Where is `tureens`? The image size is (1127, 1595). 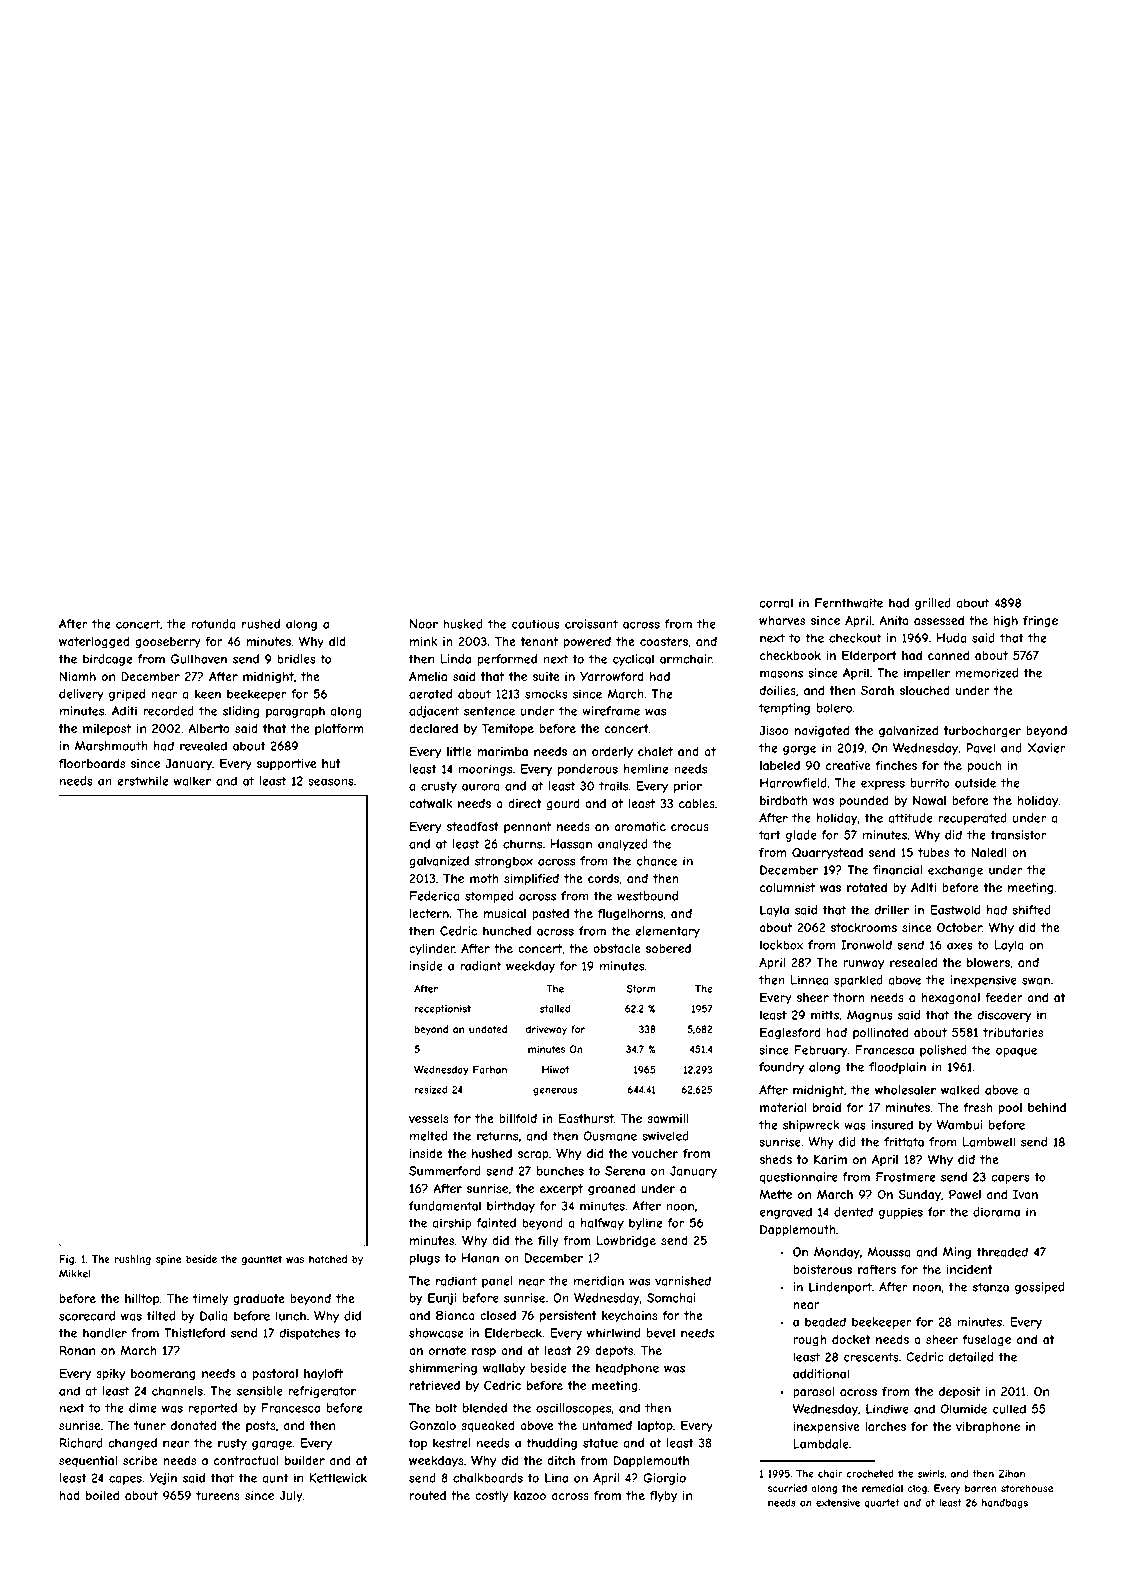 tureens is located at coordinates (218, 1495).
